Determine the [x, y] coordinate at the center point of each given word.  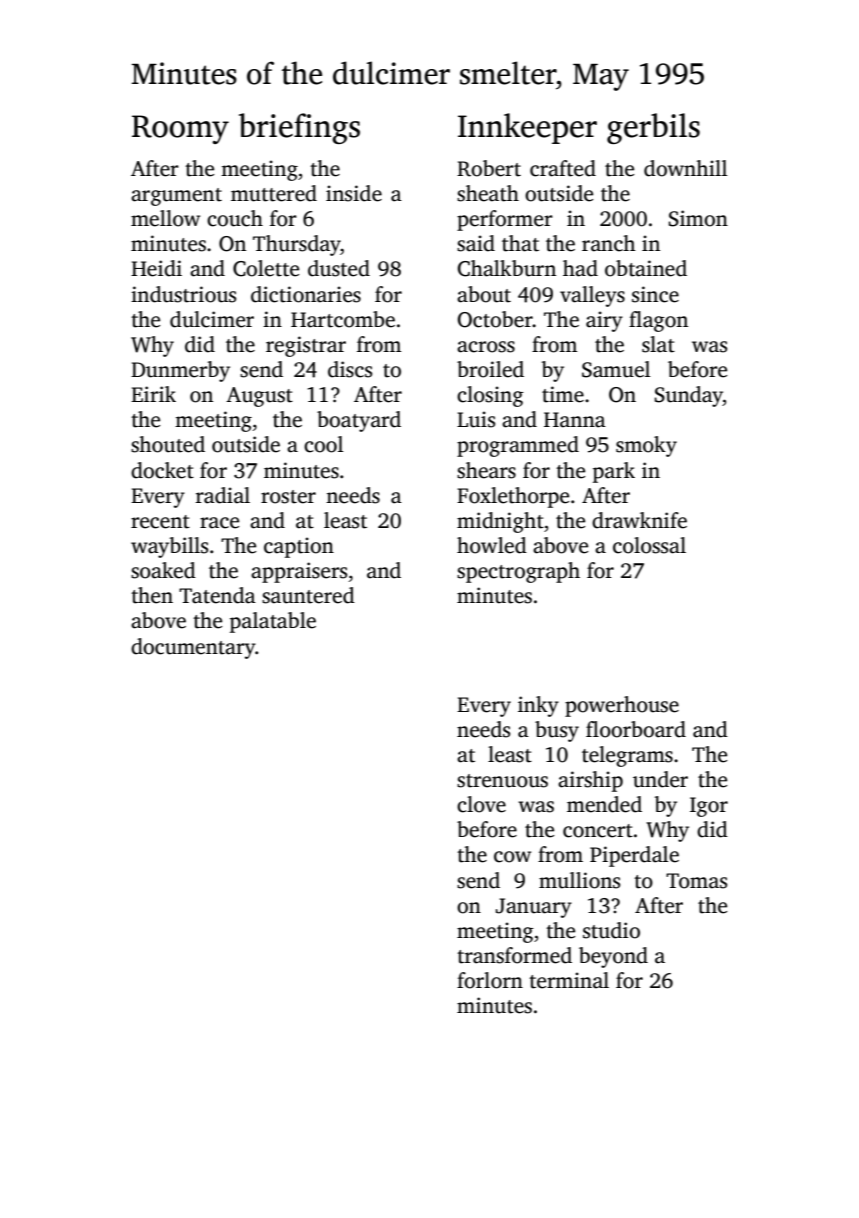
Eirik [153, 394]
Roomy [180, 129]
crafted [563, 168]
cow [512, 857]
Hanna [575, 420]
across [486, 347]
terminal [569, 980]
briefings [299, 128]
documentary [193, 648]
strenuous [502, 781]
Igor [709, 807]
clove [481, 804]
